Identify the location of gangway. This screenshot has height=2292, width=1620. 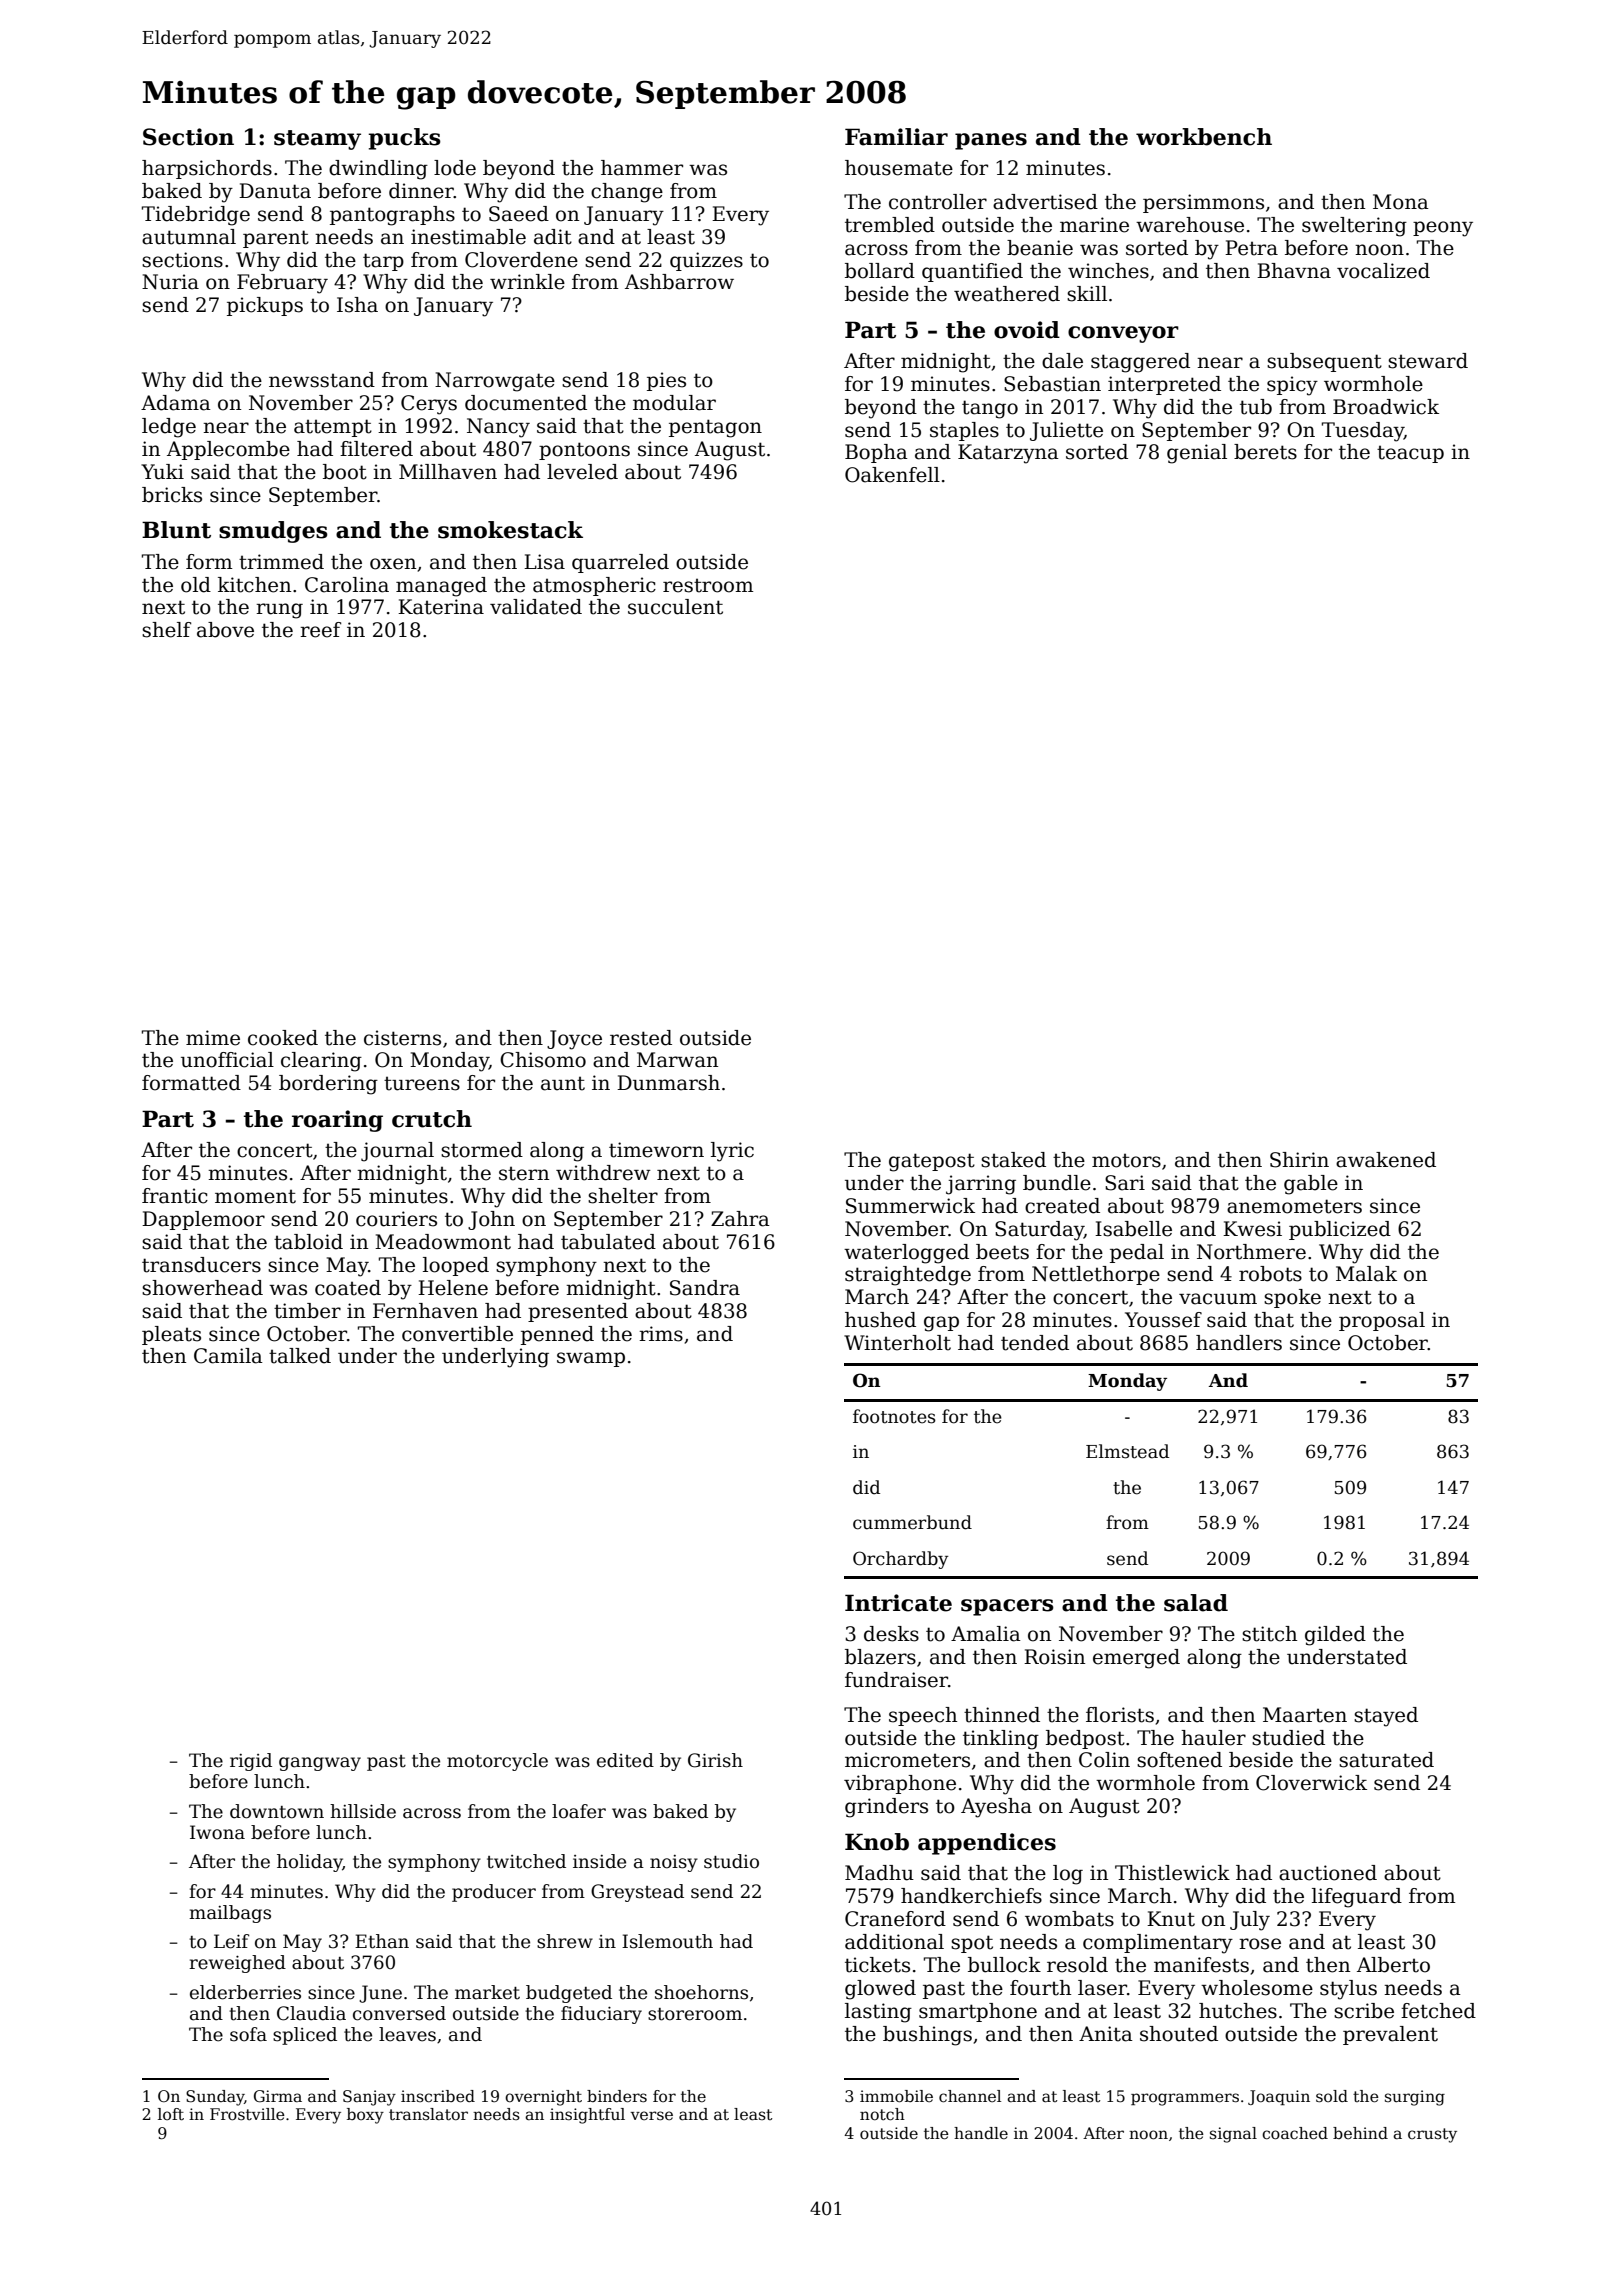
(320, 1764).
